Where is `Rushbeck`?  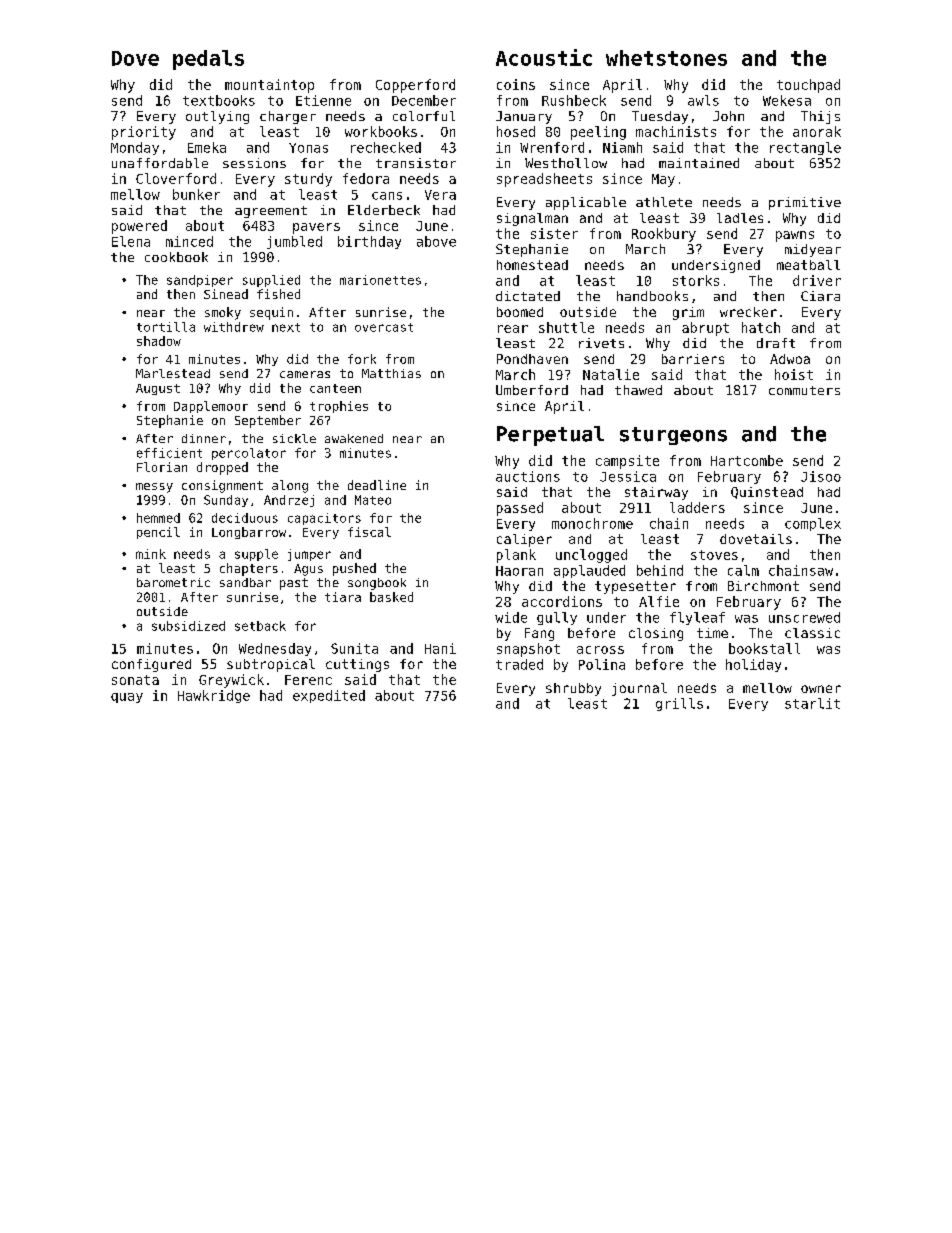
Rushbeck is located at coordinates (574, 100).
